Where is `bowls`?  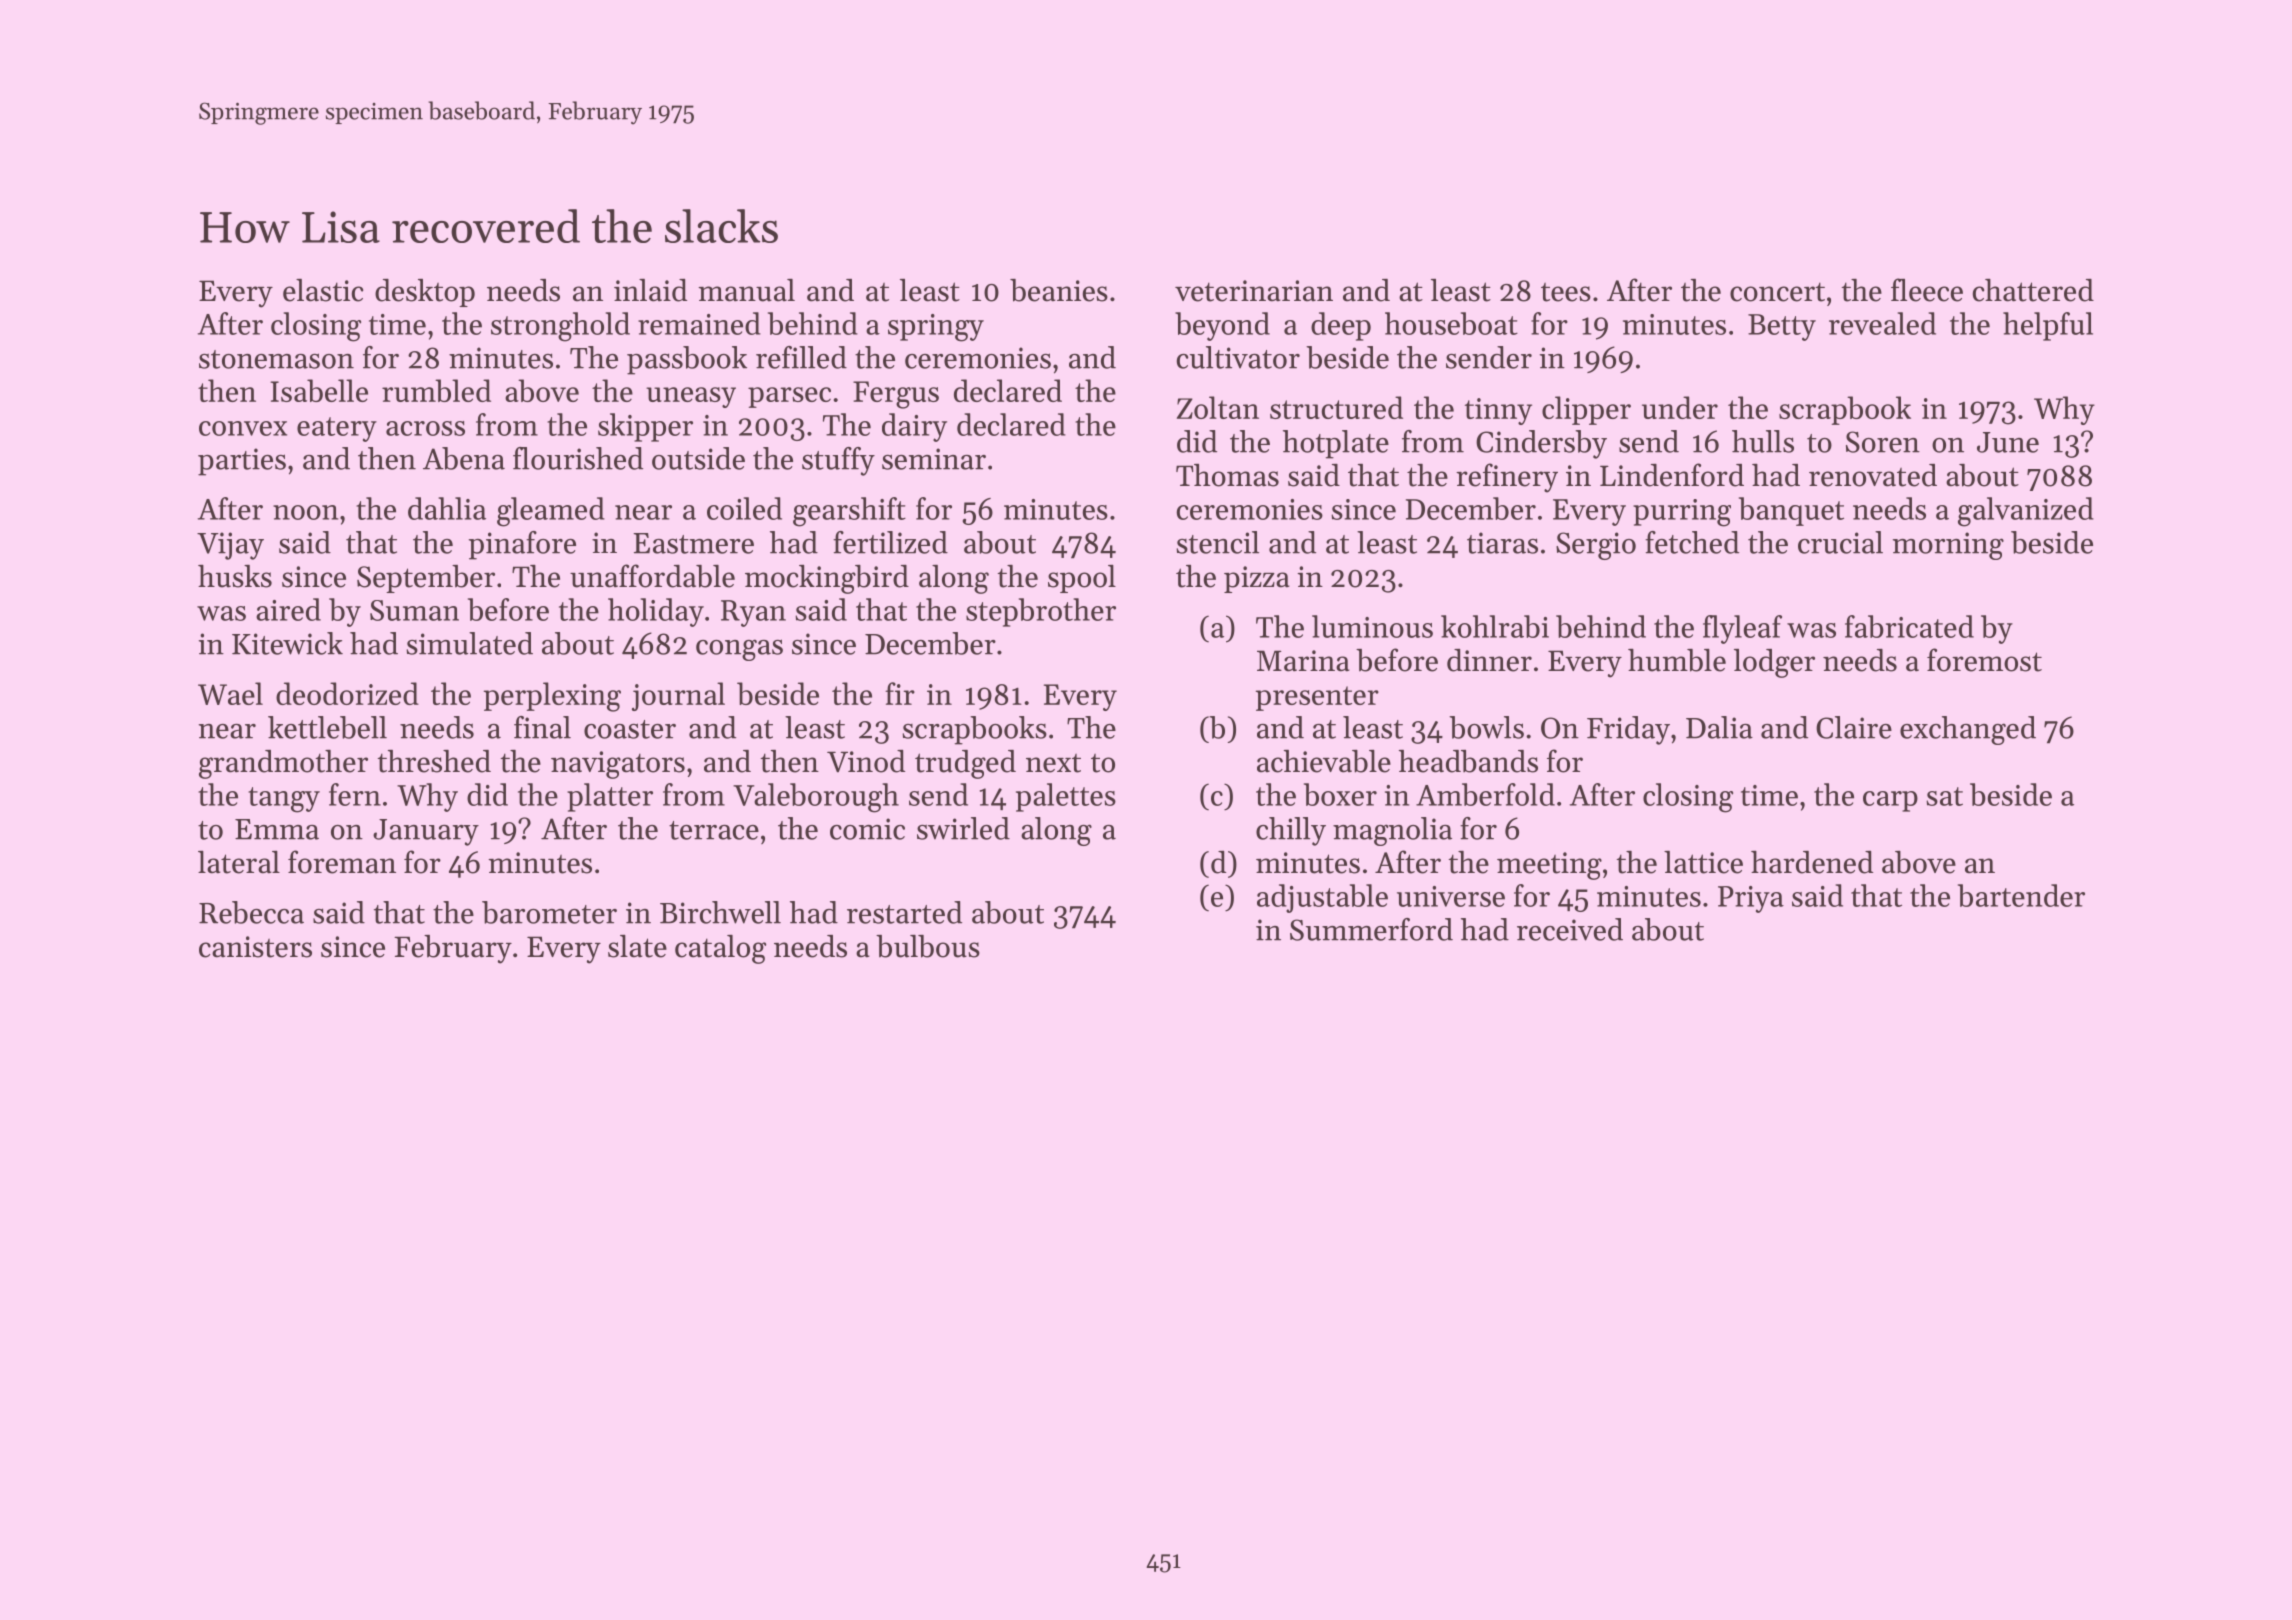
bowls is located at coordinates (1486, 727).
